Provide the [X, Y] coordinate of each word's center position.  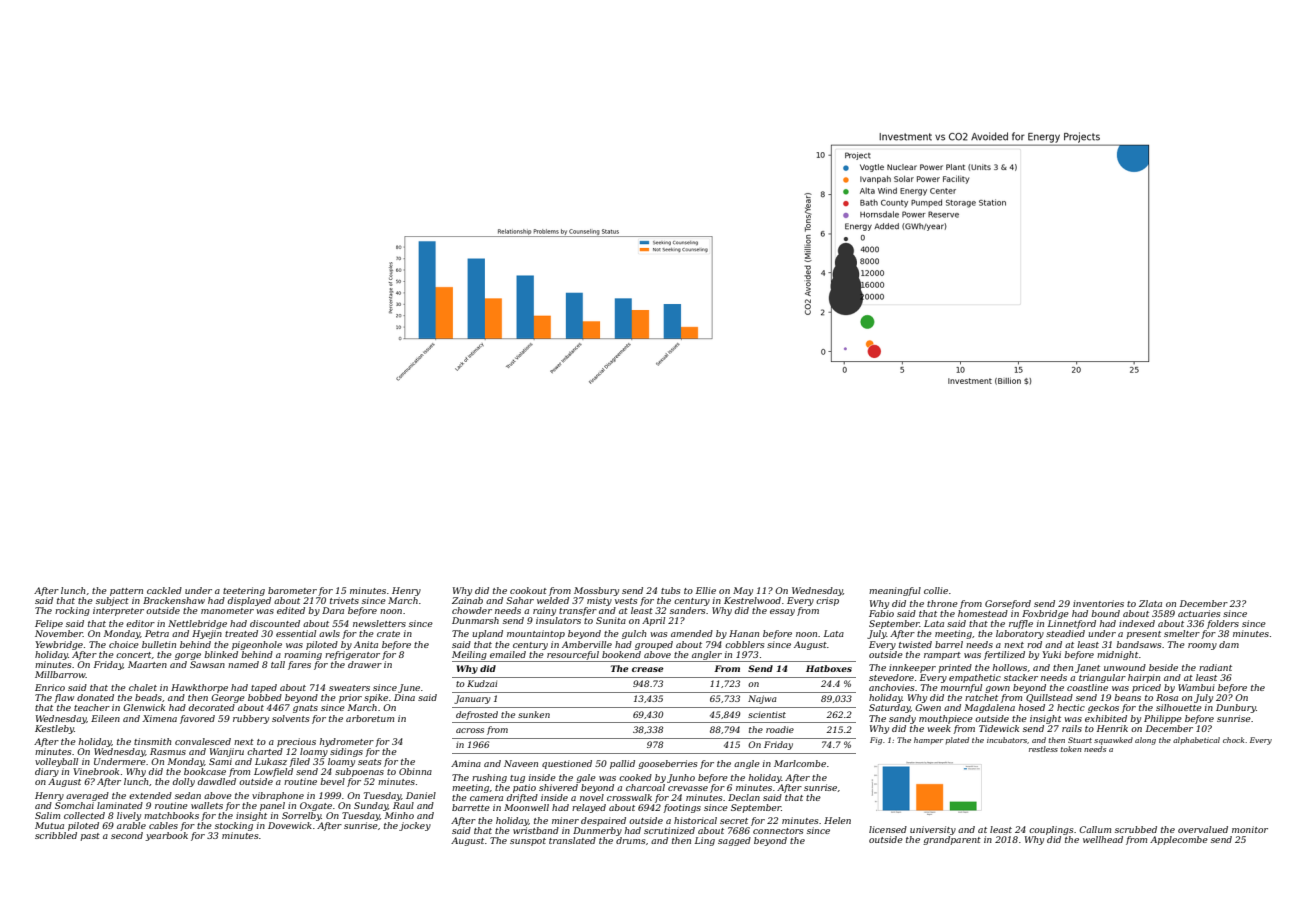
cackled [164, 590]
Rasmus [168, 751]
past [90, 837]
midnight [1117, 655]
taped [264, 688]
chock [1233, 740]
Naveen [521, 763]
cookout [528, 590]
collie [936, 590]
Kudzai [482, 683]
